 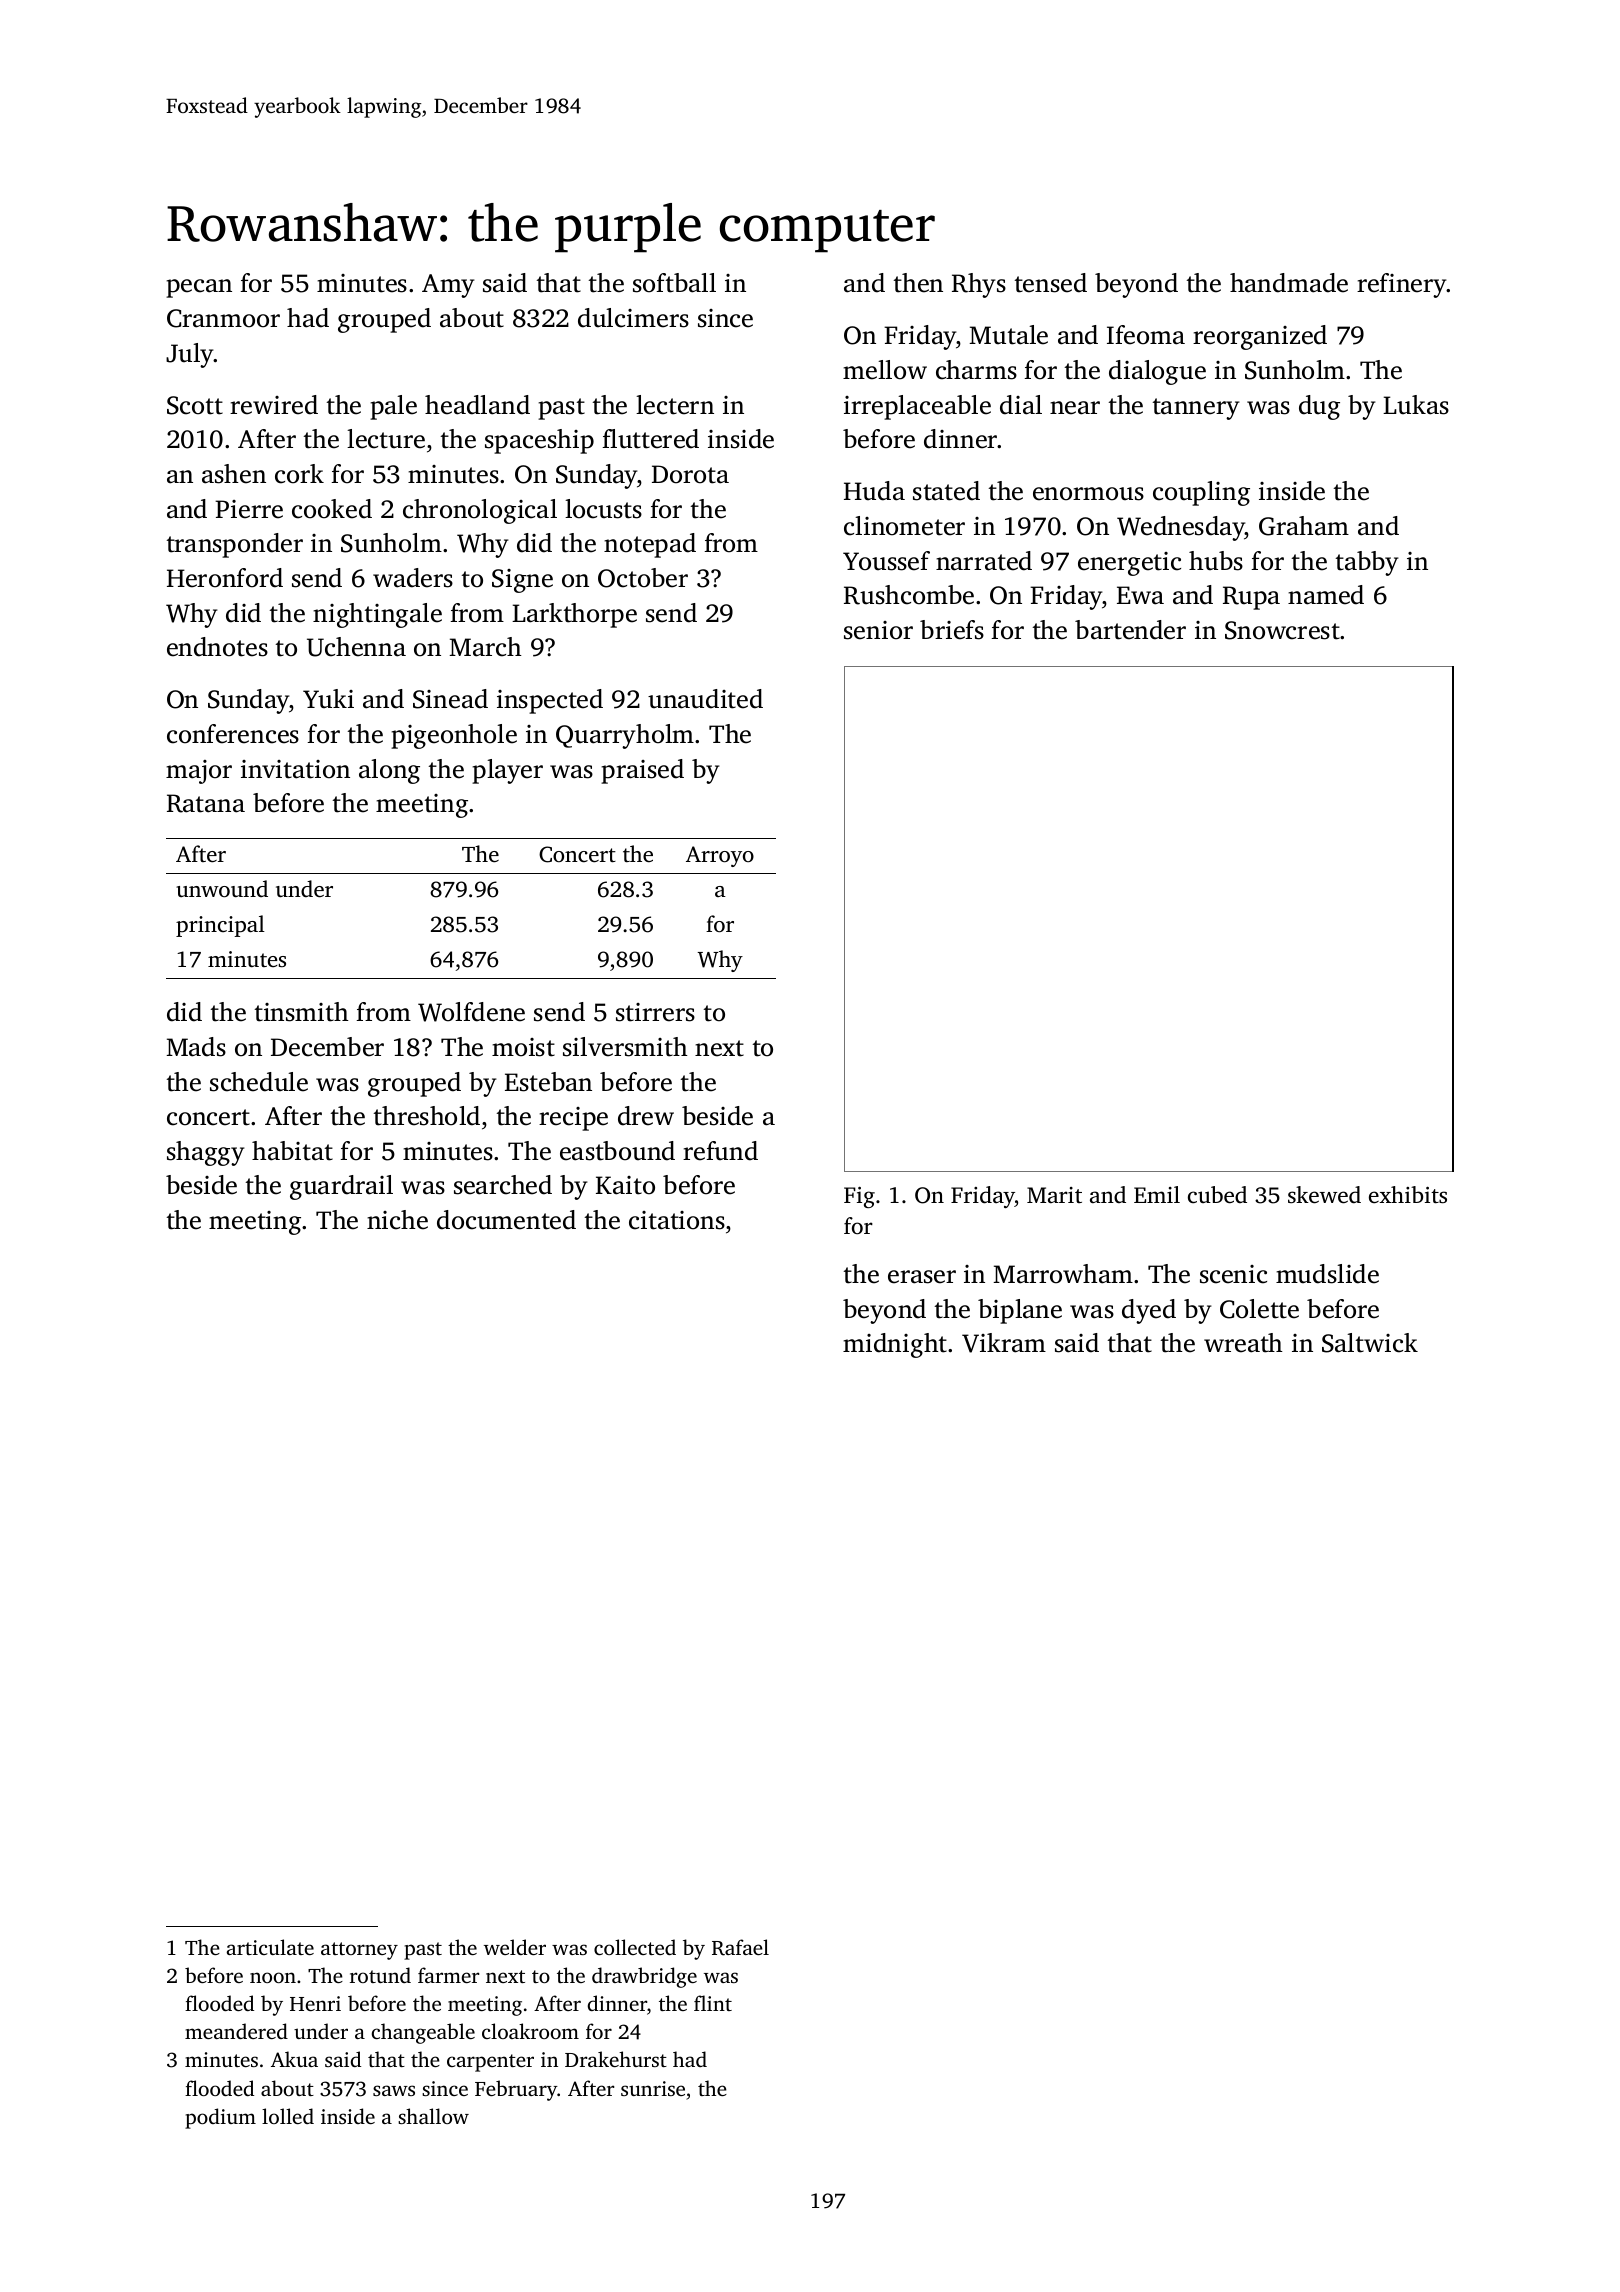 I want to click on endnotes, so click(x=217, y=647).
